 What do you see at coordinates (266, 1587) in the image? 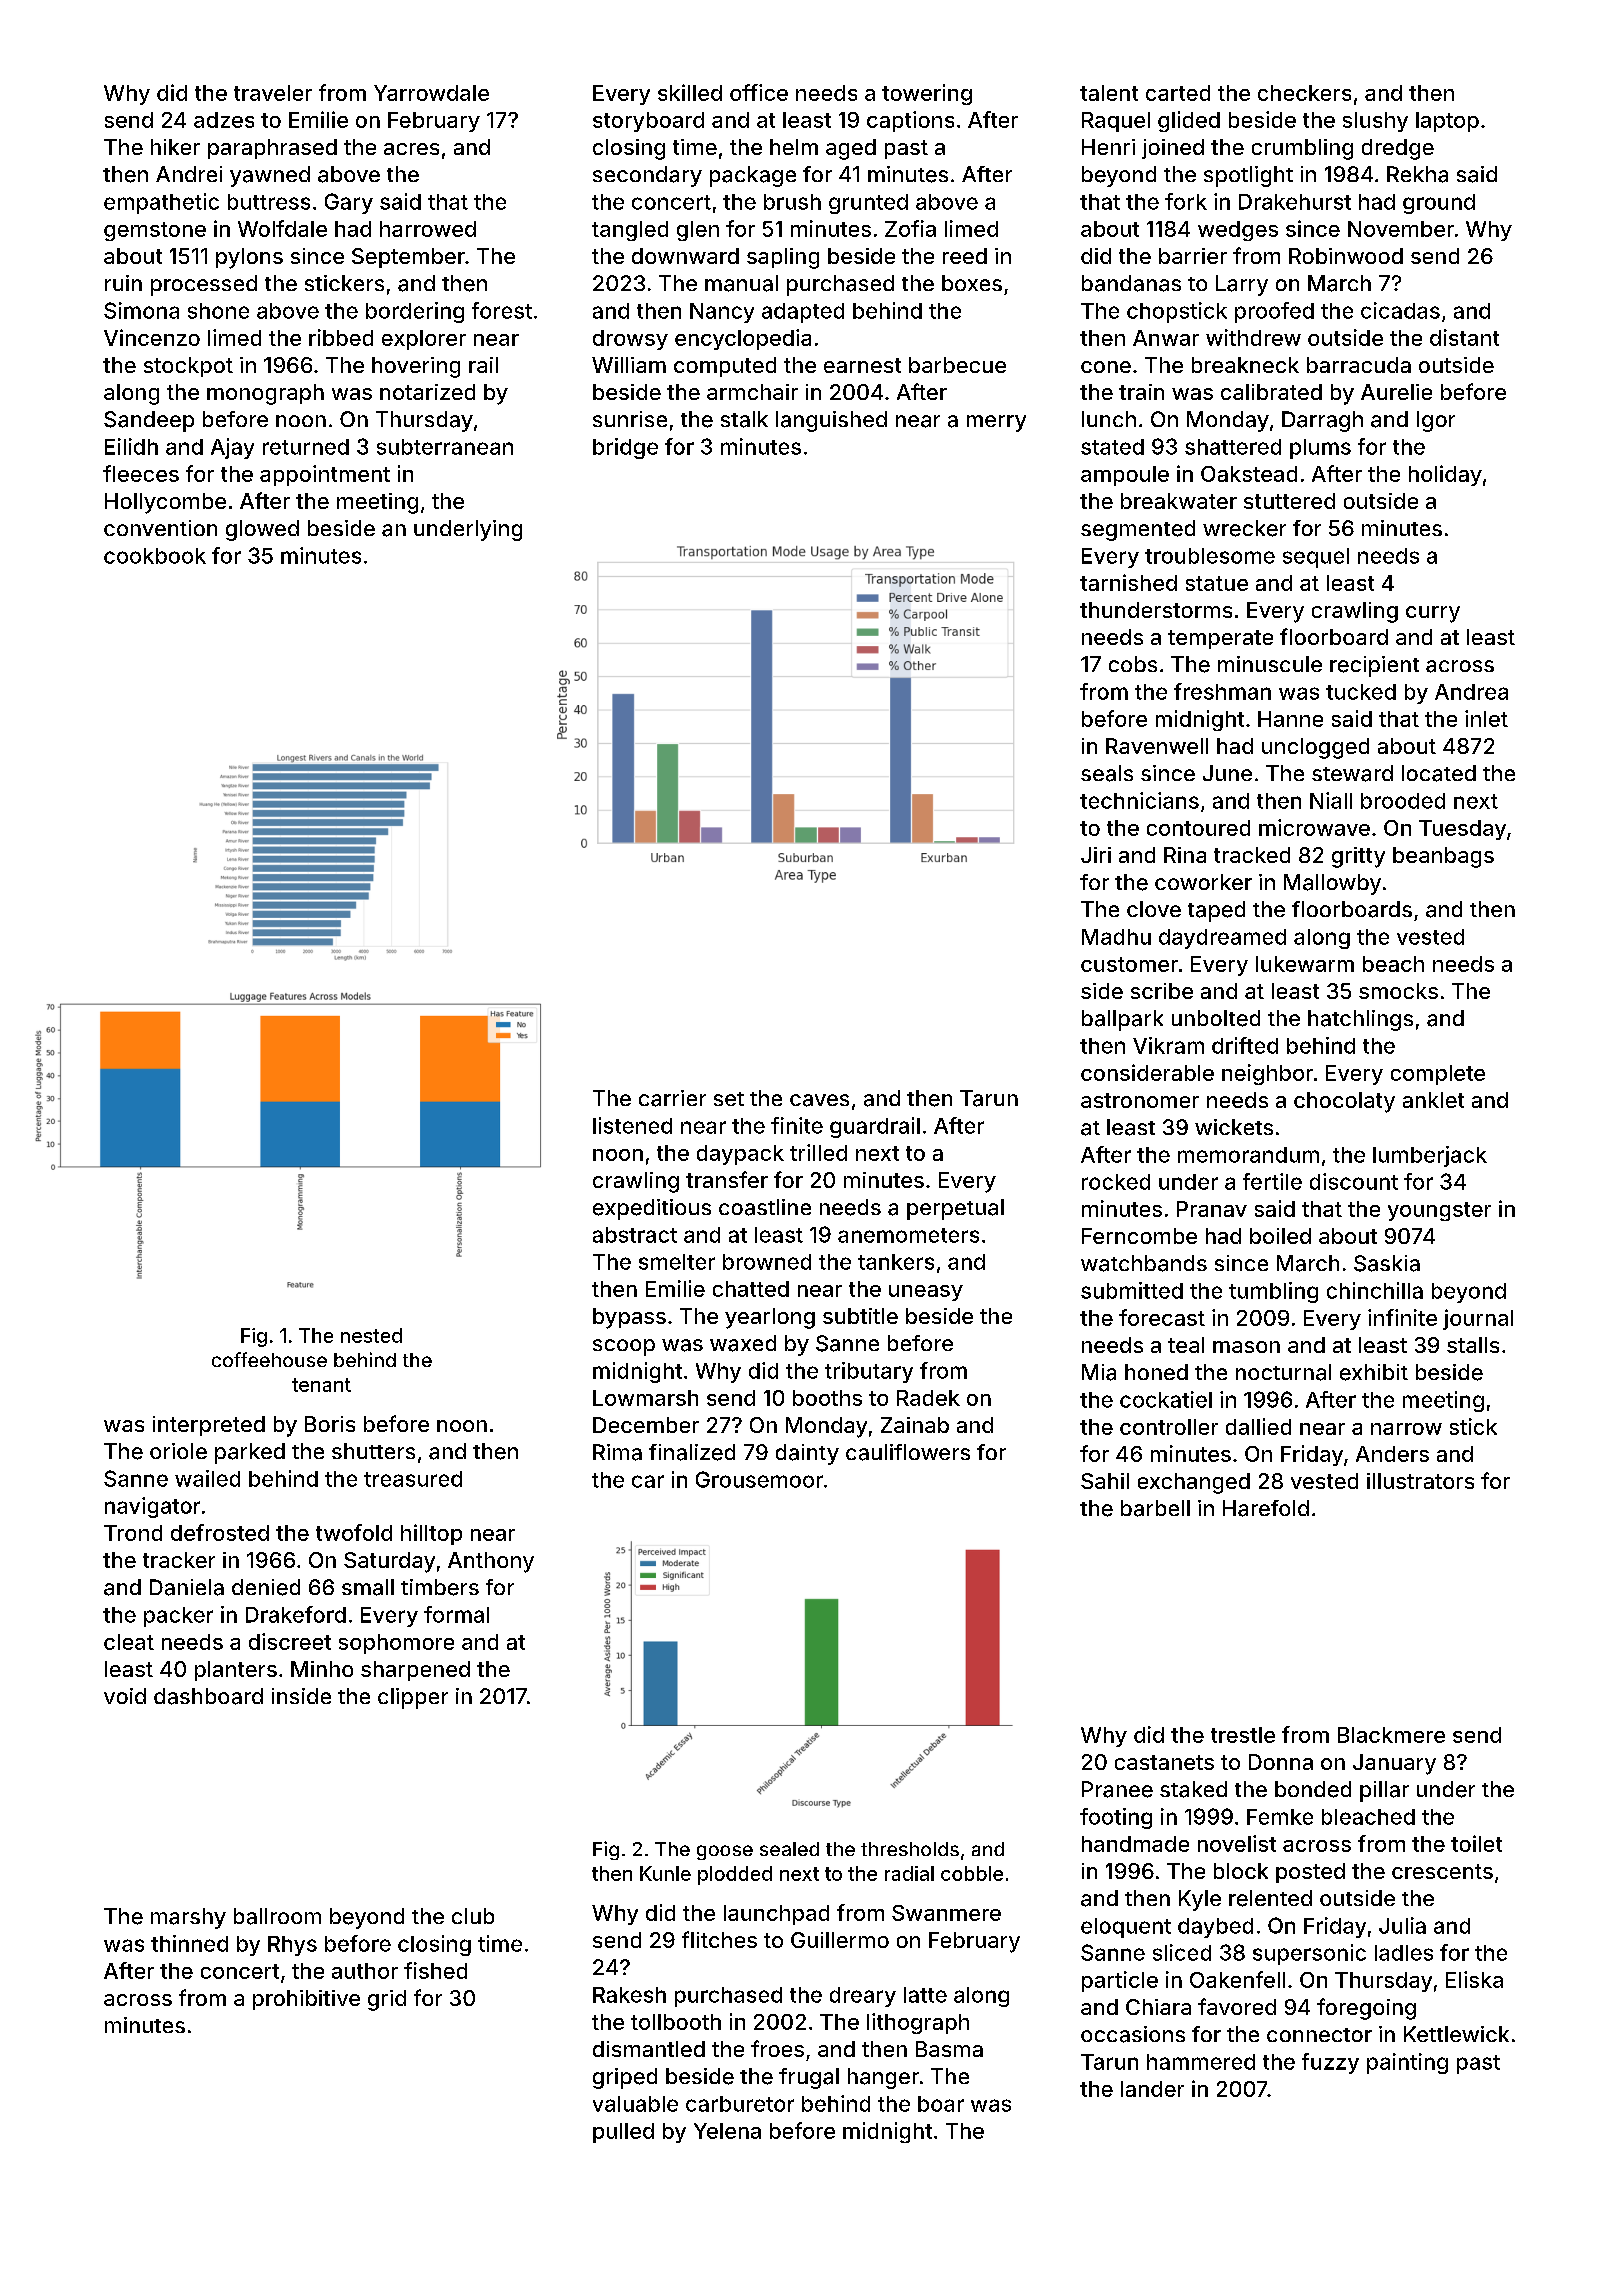
I see `denied` at bounding box center [266, 1587].
